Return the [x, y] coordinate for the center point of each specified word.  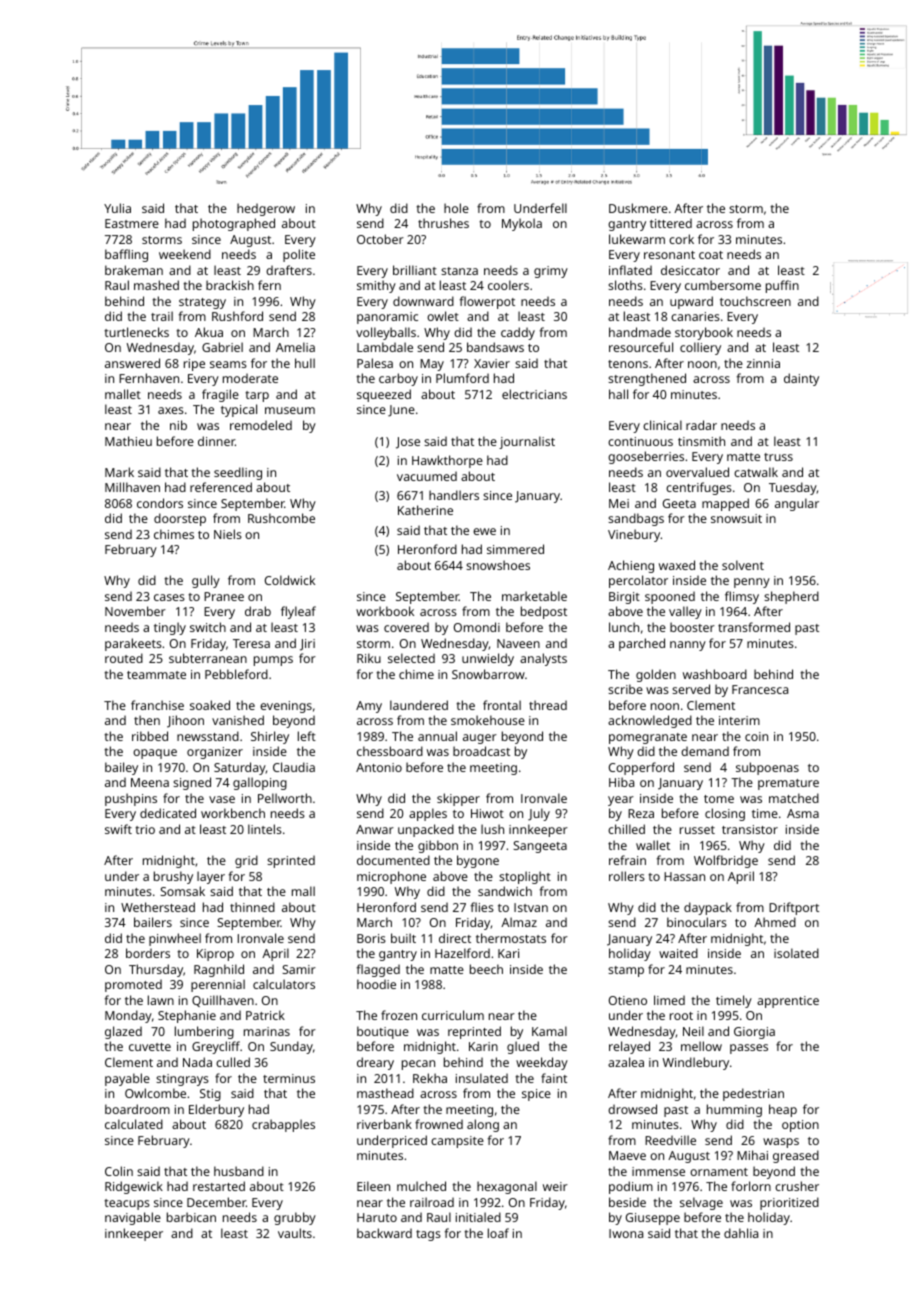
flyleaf [298, 612]
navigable [133, 1218]
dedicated [168, 813]
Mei [619, 503]
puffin [782, 286]
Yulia [117, 208]
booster [692, 627]
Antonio [379, 767]
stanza [459, 271]
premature [788, 784]
